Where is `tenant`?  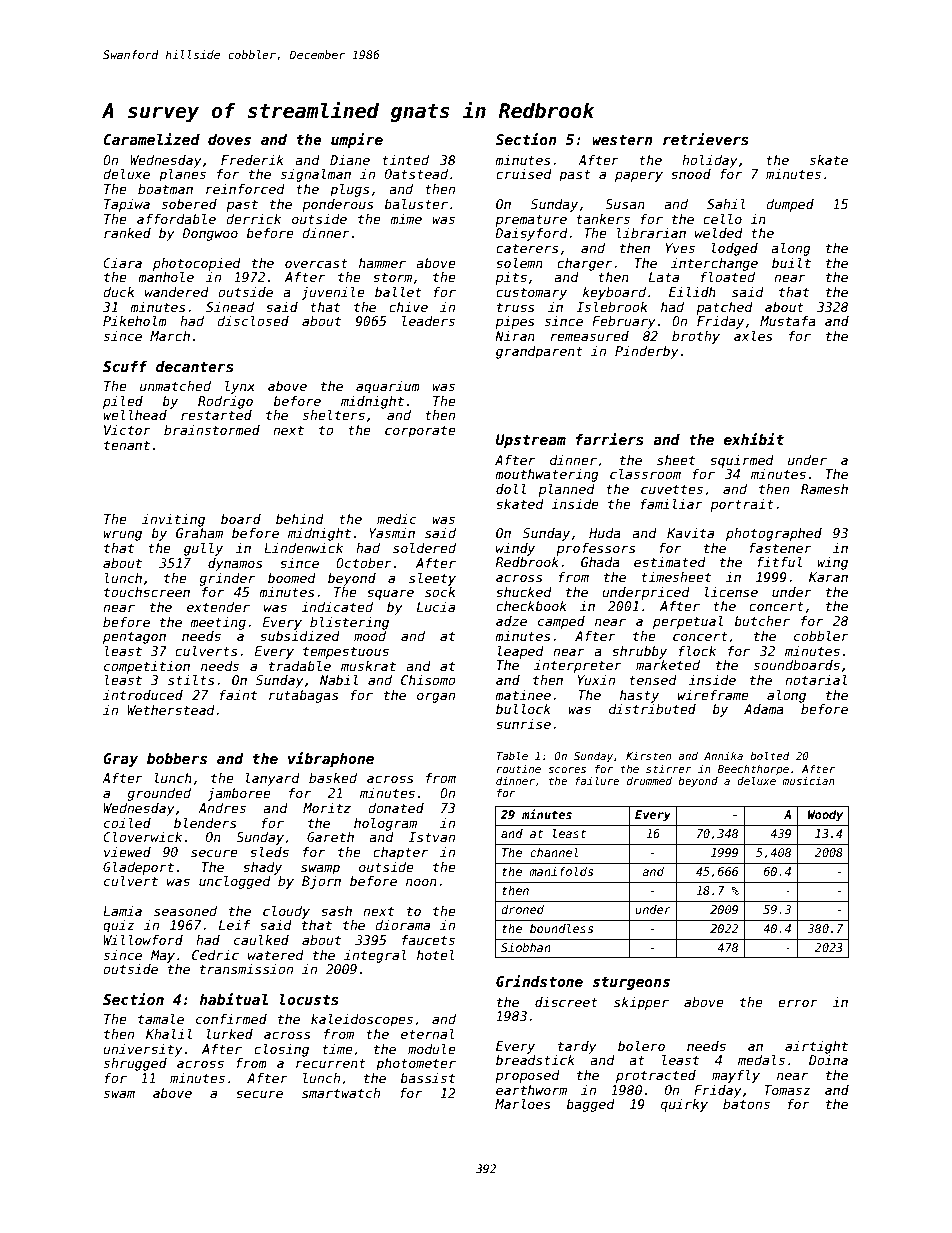 tenant is located at coordinates (127, 445).
